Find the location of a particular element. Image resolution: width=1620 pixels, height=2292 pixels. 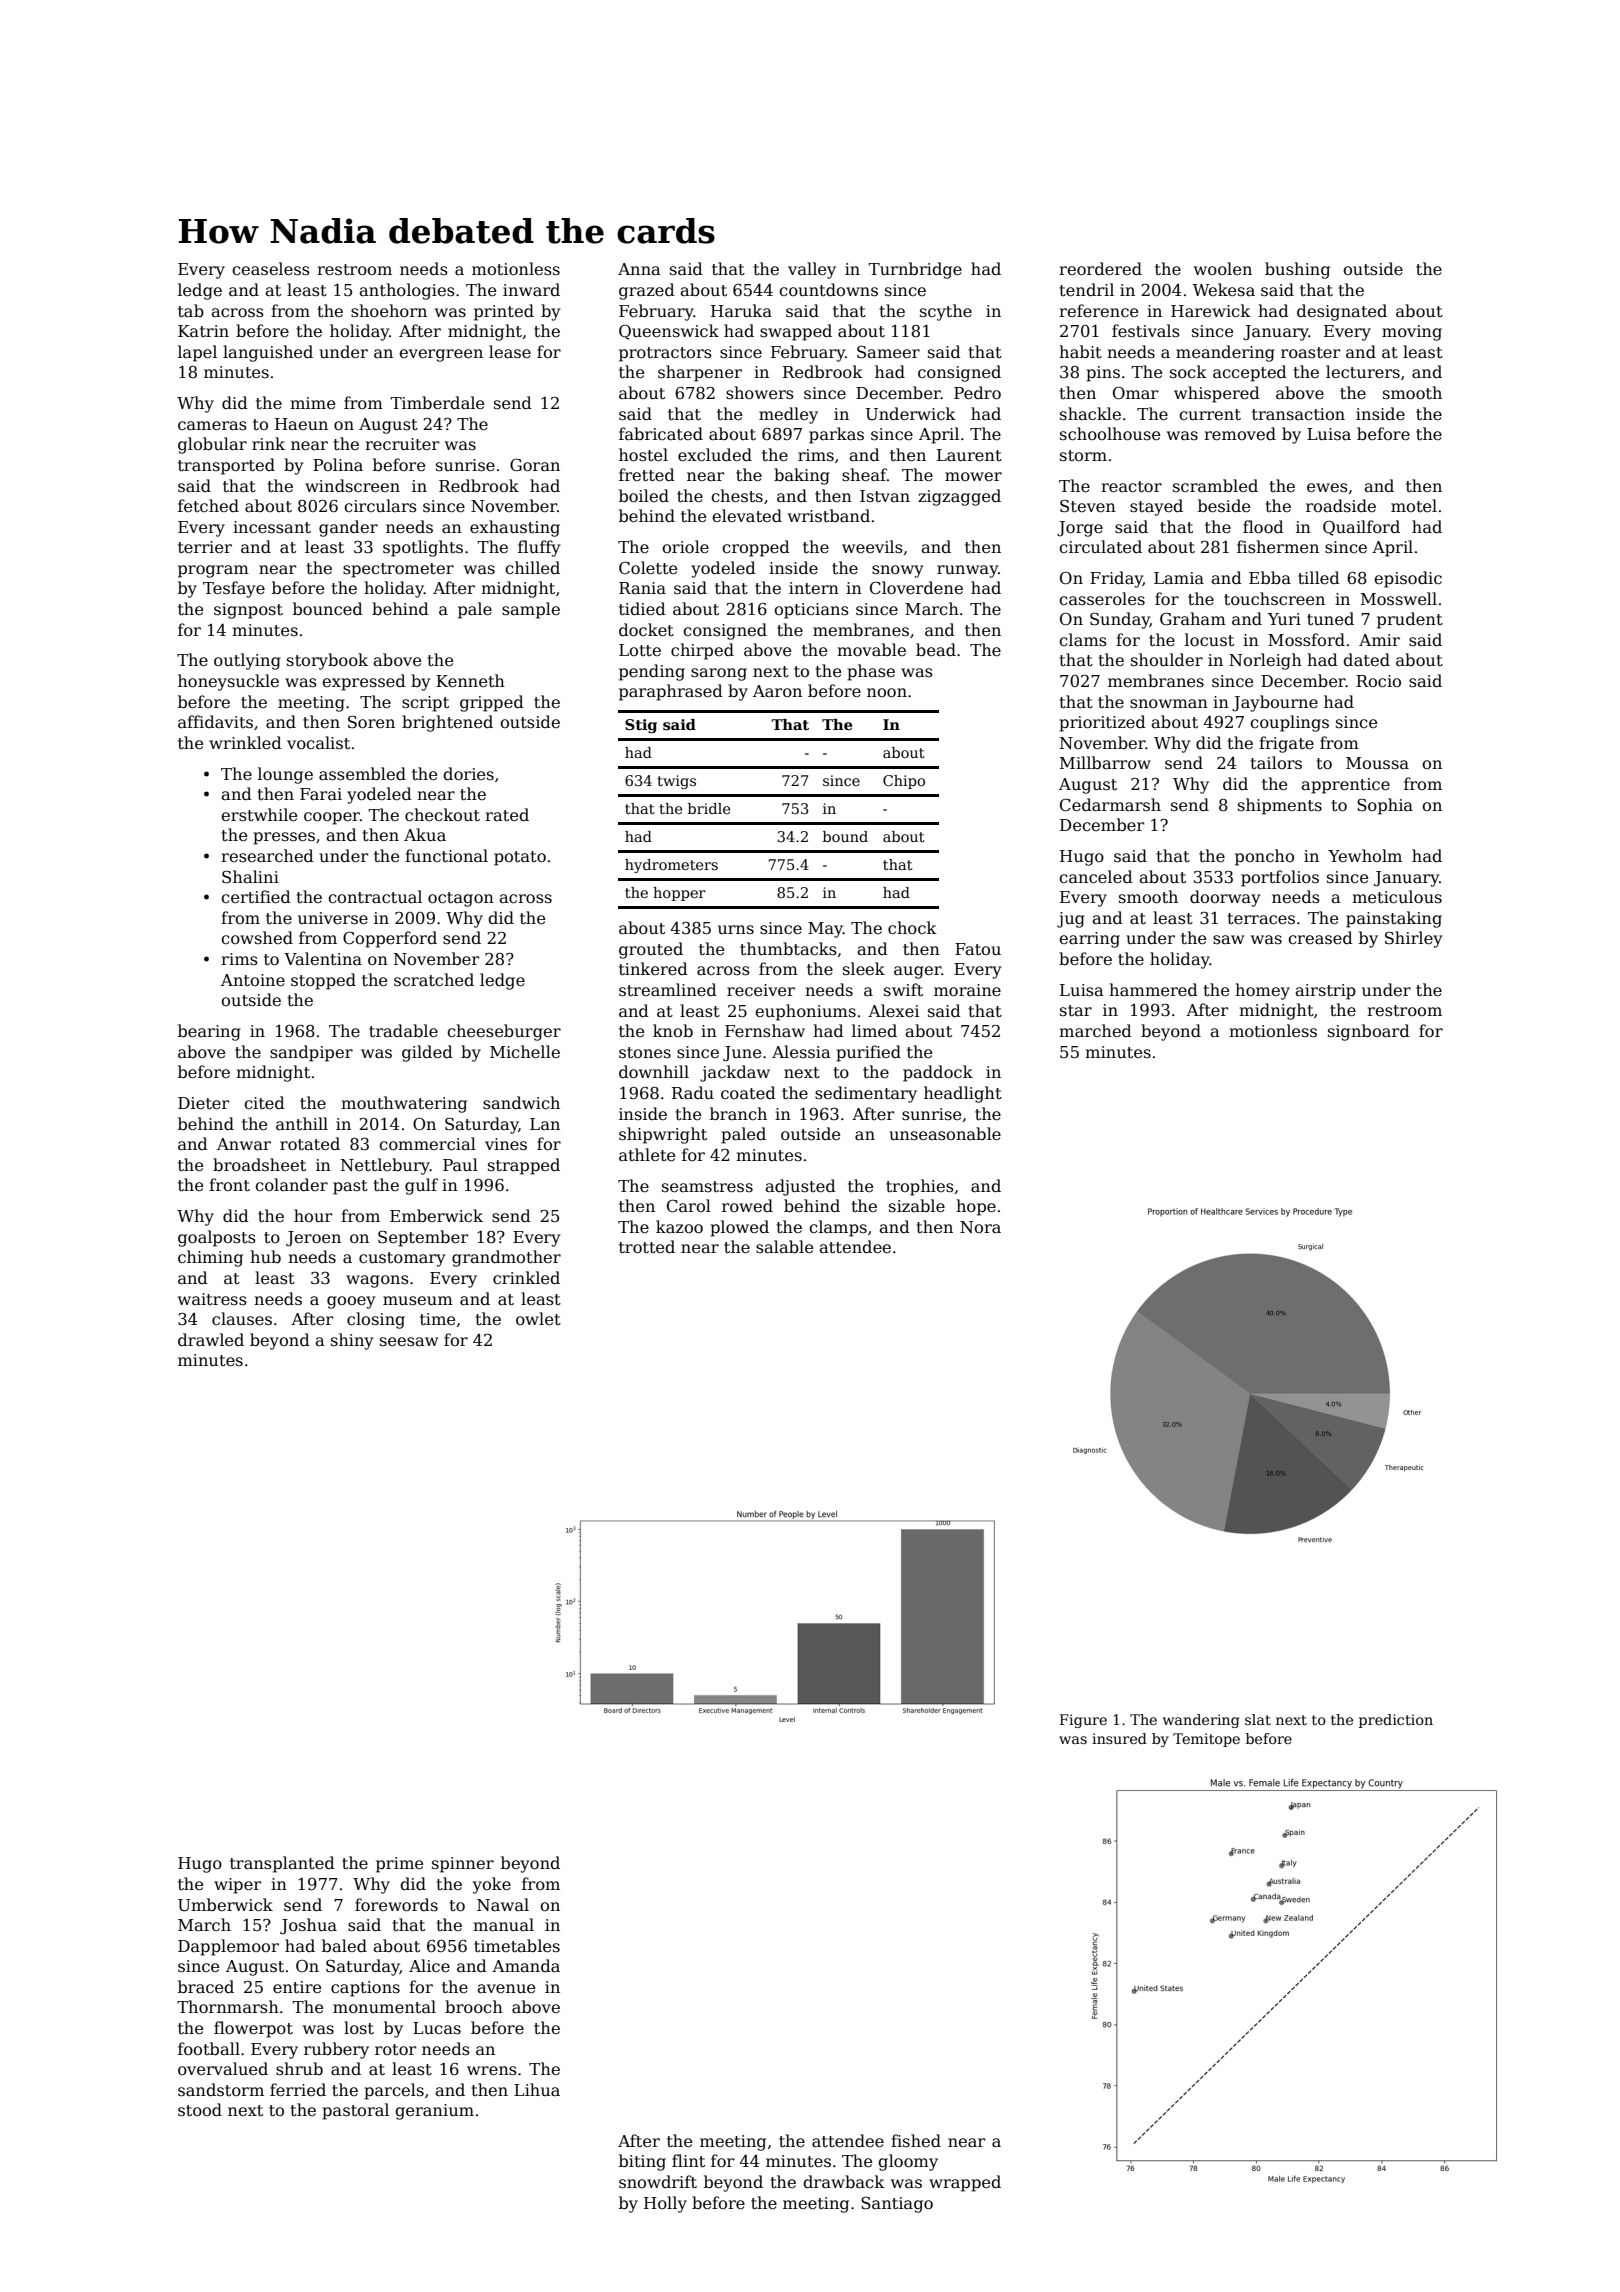

slat is located at coordinates (1258, 1719).
